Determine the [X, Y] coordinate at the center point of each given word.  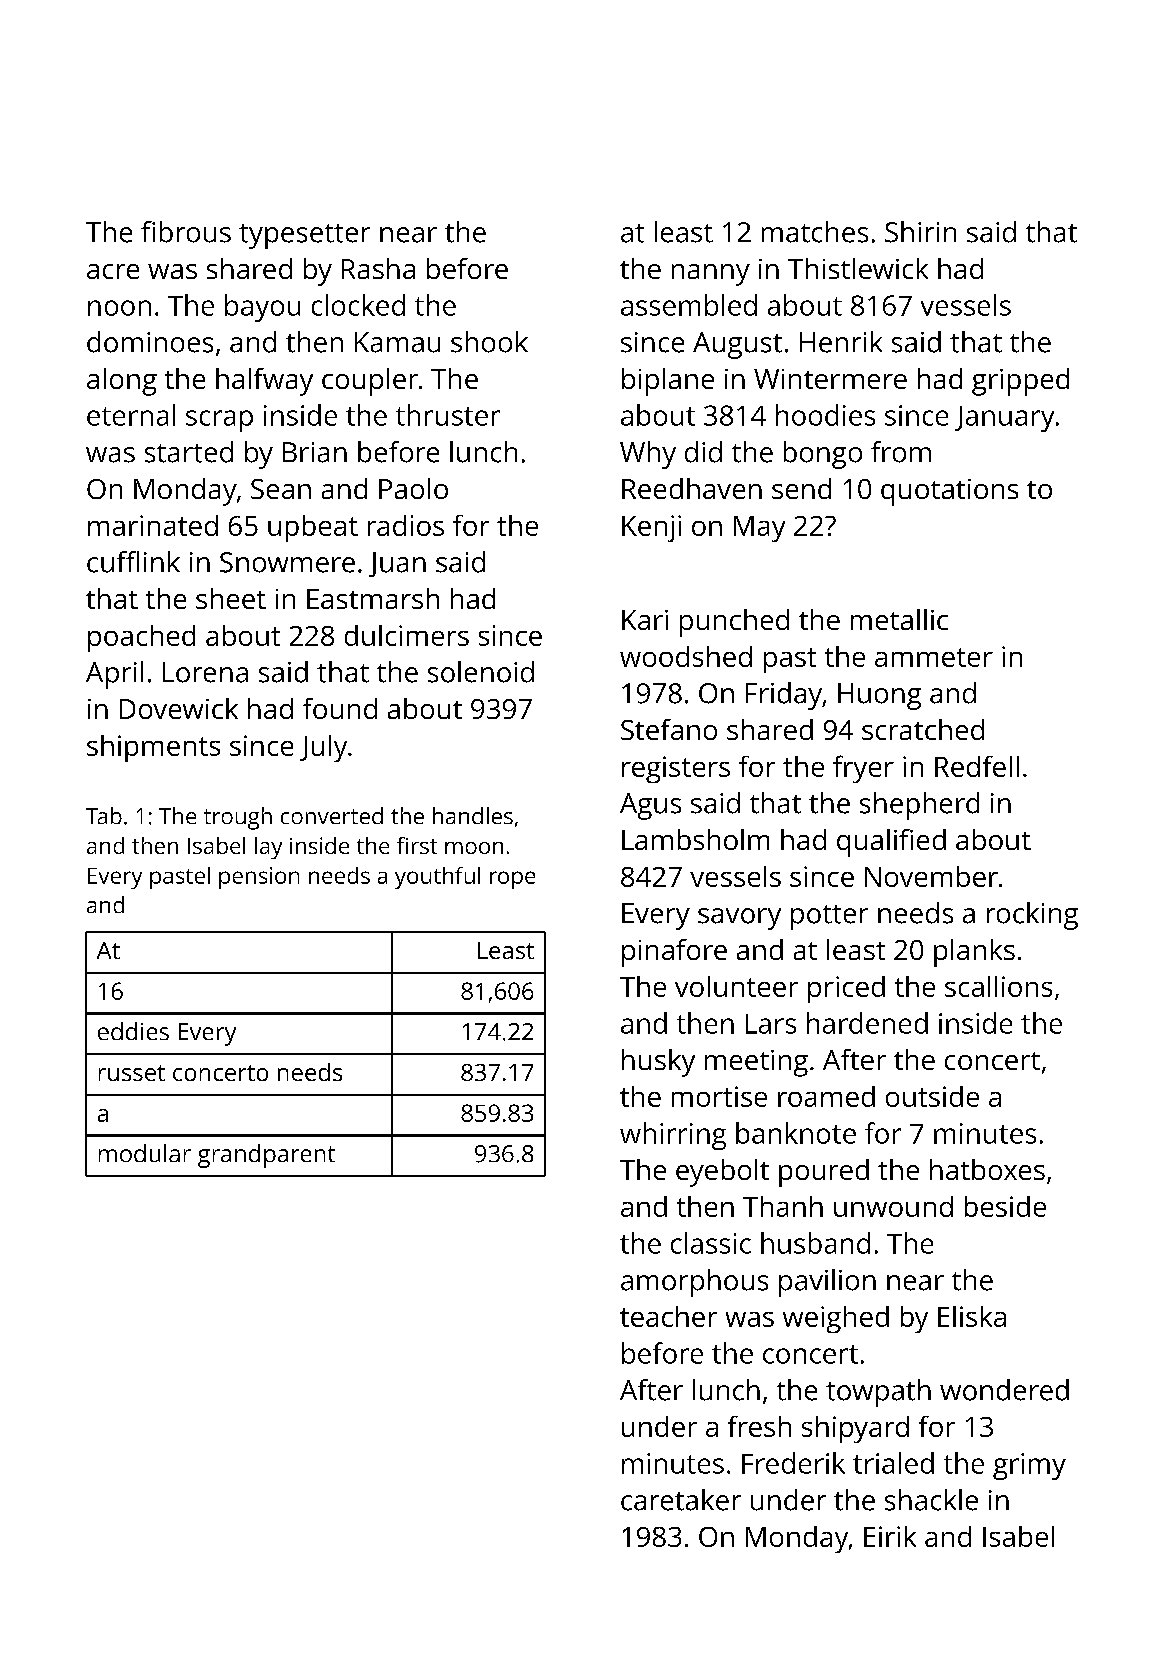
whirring [673, 1136]
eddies [133, 1031]
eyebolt [722, 1173]
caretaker [681, 1500]
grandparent [266, 1156]
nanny [711, 275]
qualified [891, 843]
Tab [104, 815]
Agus [650, 806]
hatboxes [987, 1169]
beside [1005, 1206]
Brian [315, 452]
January [1004, 419]
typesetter [304, 236]
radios [406, 525]
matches [815, 232]
